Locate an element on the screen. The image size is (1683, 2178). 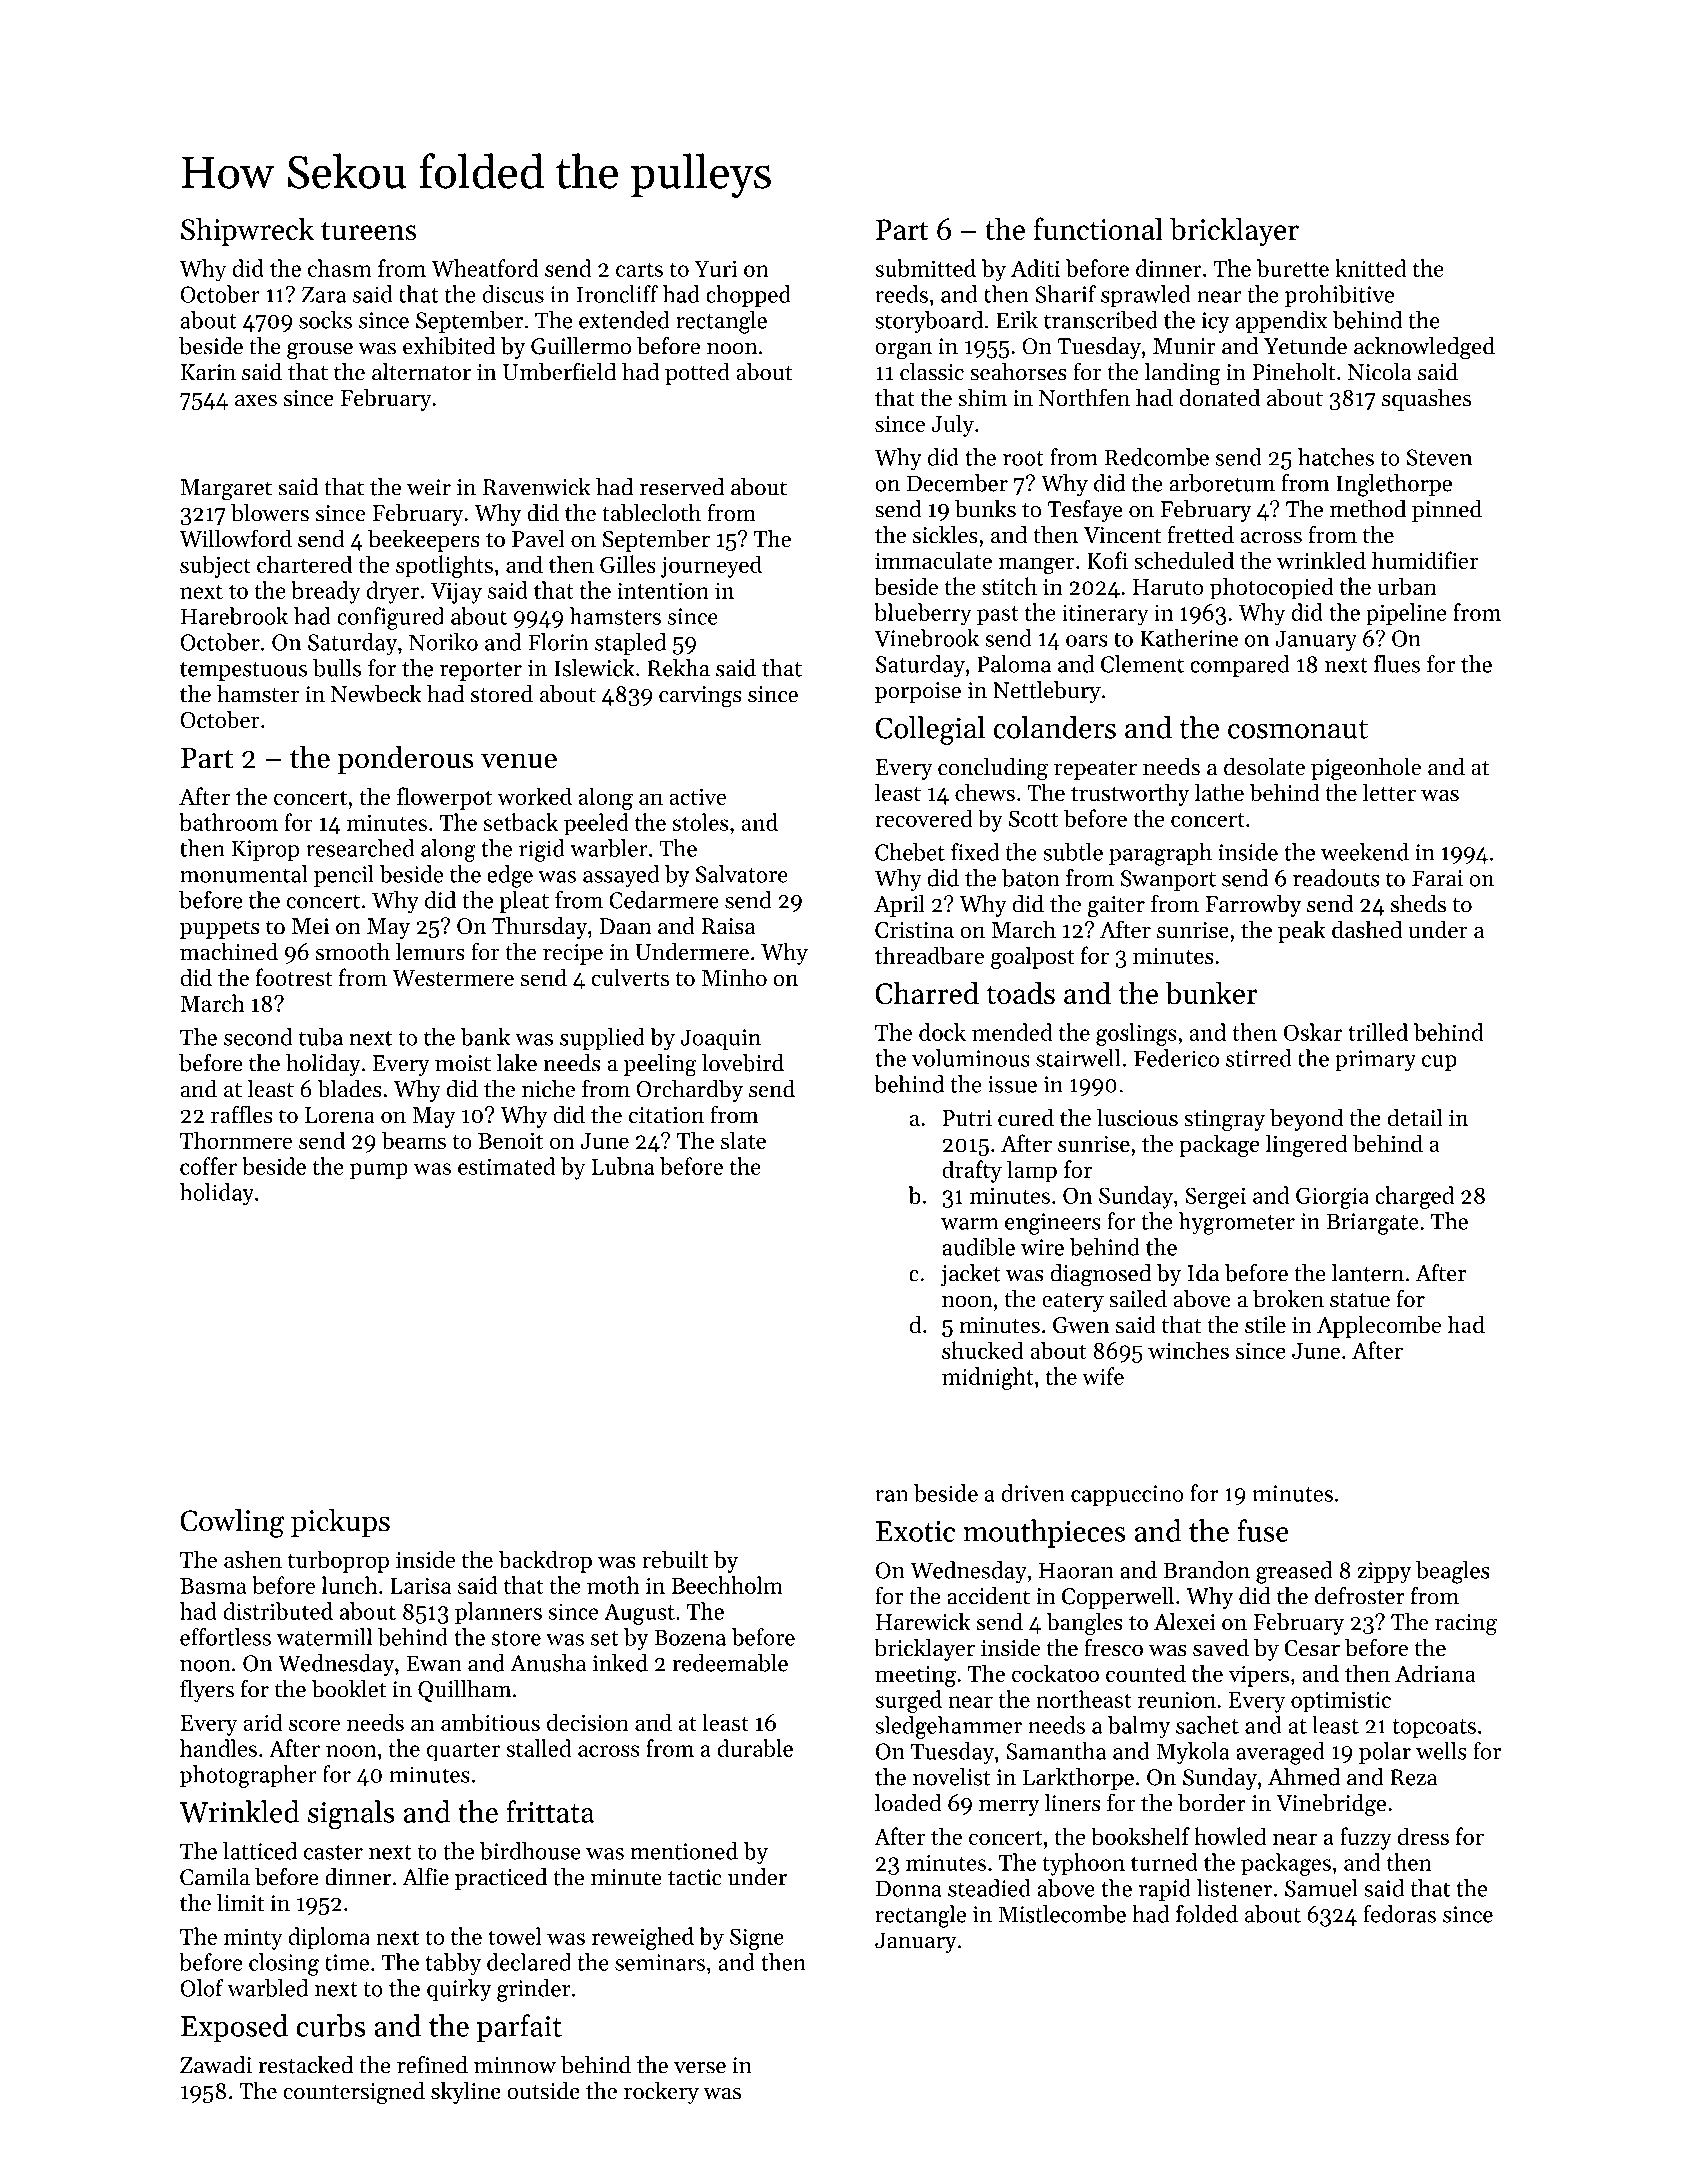
grouse is located at coordinates (320, 351).
